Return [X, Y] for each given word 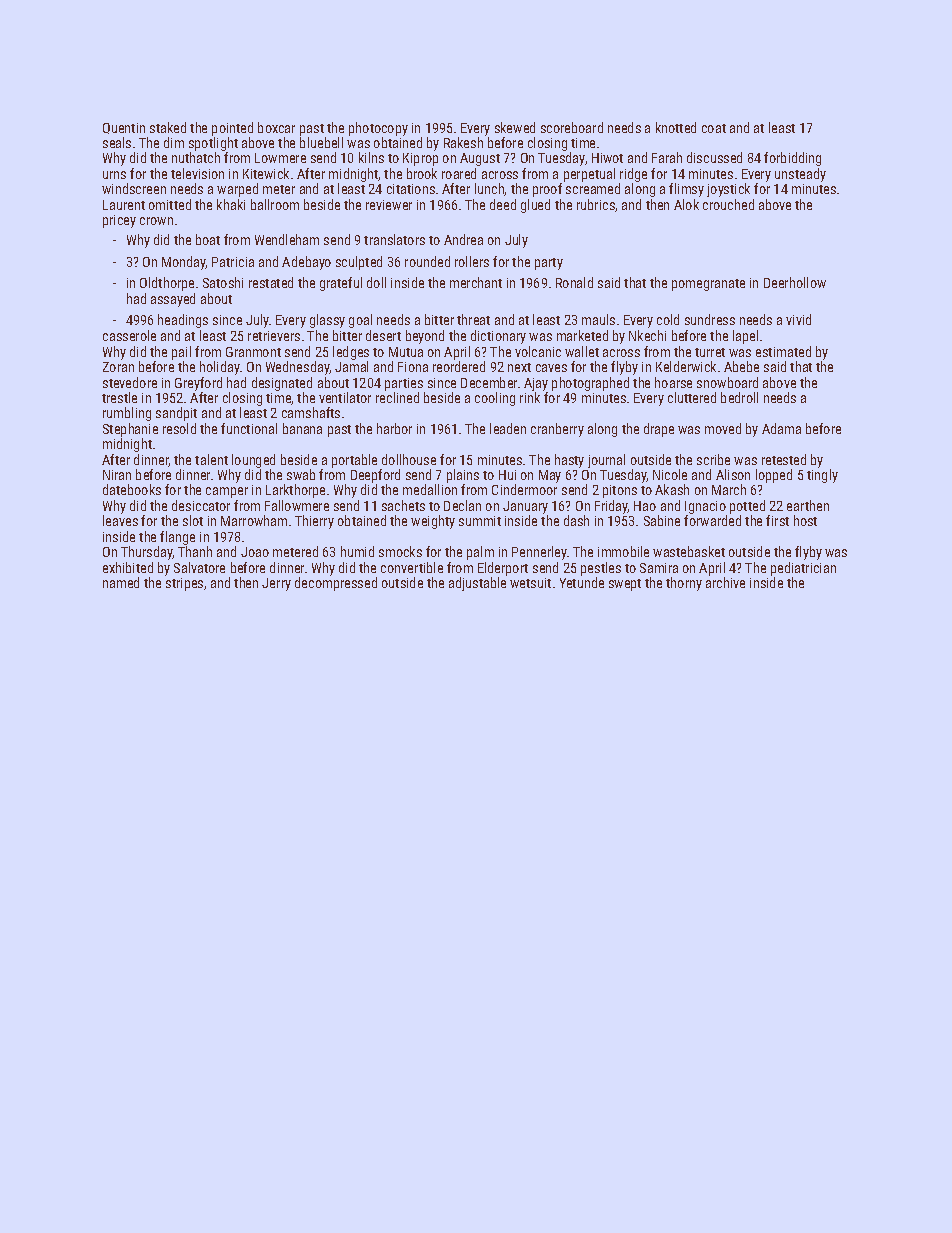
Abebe [741, 366]
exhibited [128, 567]
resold [179, 428]
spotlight [213, 144]
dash [576, 520]
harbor [394, 428]
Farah [667, 157]
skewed [515, 127]
